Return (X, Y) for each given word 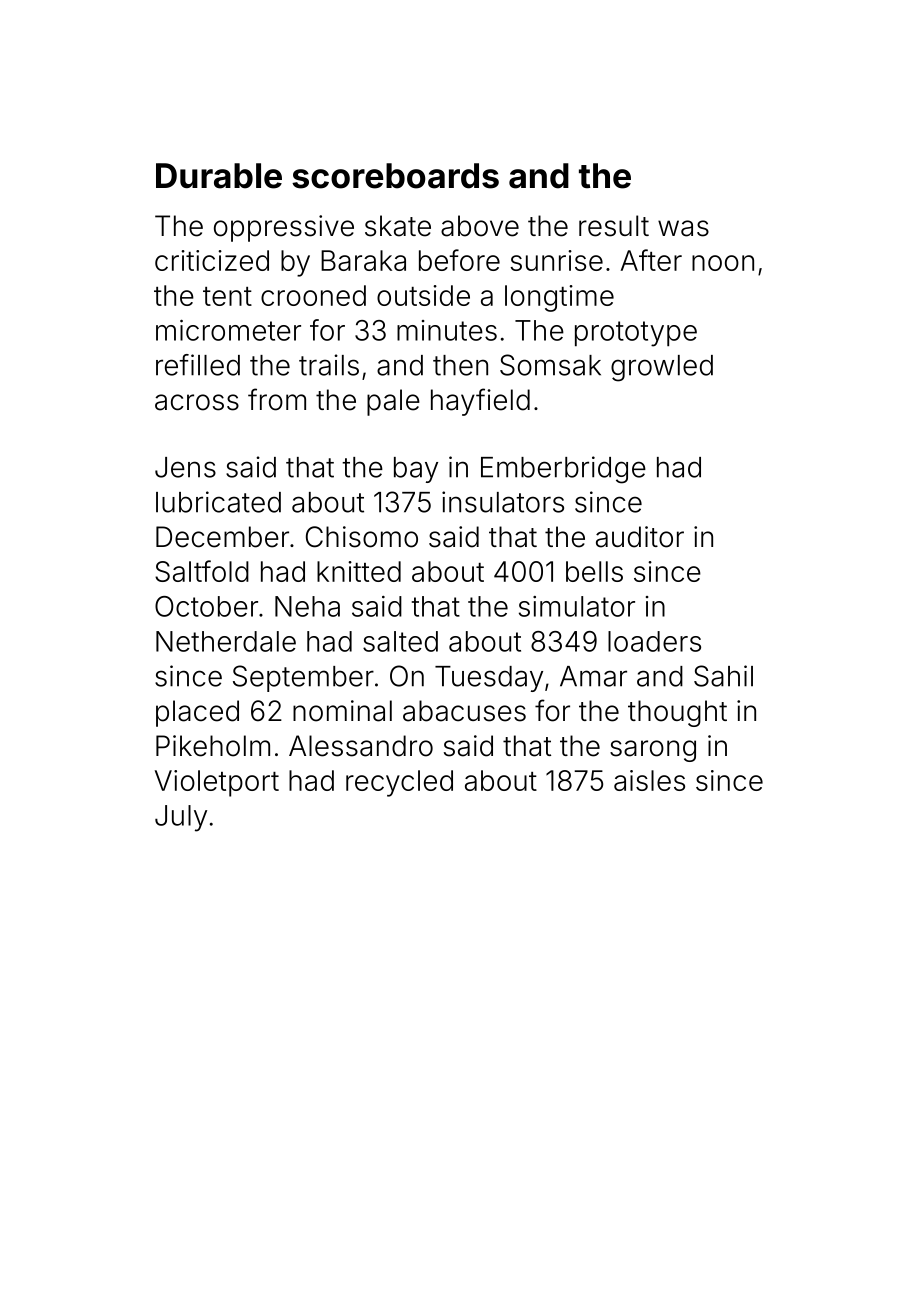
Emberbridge (563, 470)
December (222, 537)
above (480, 226)
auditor (640, 537)
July (181, 818)
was (683, 228)
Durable (219, 176)
